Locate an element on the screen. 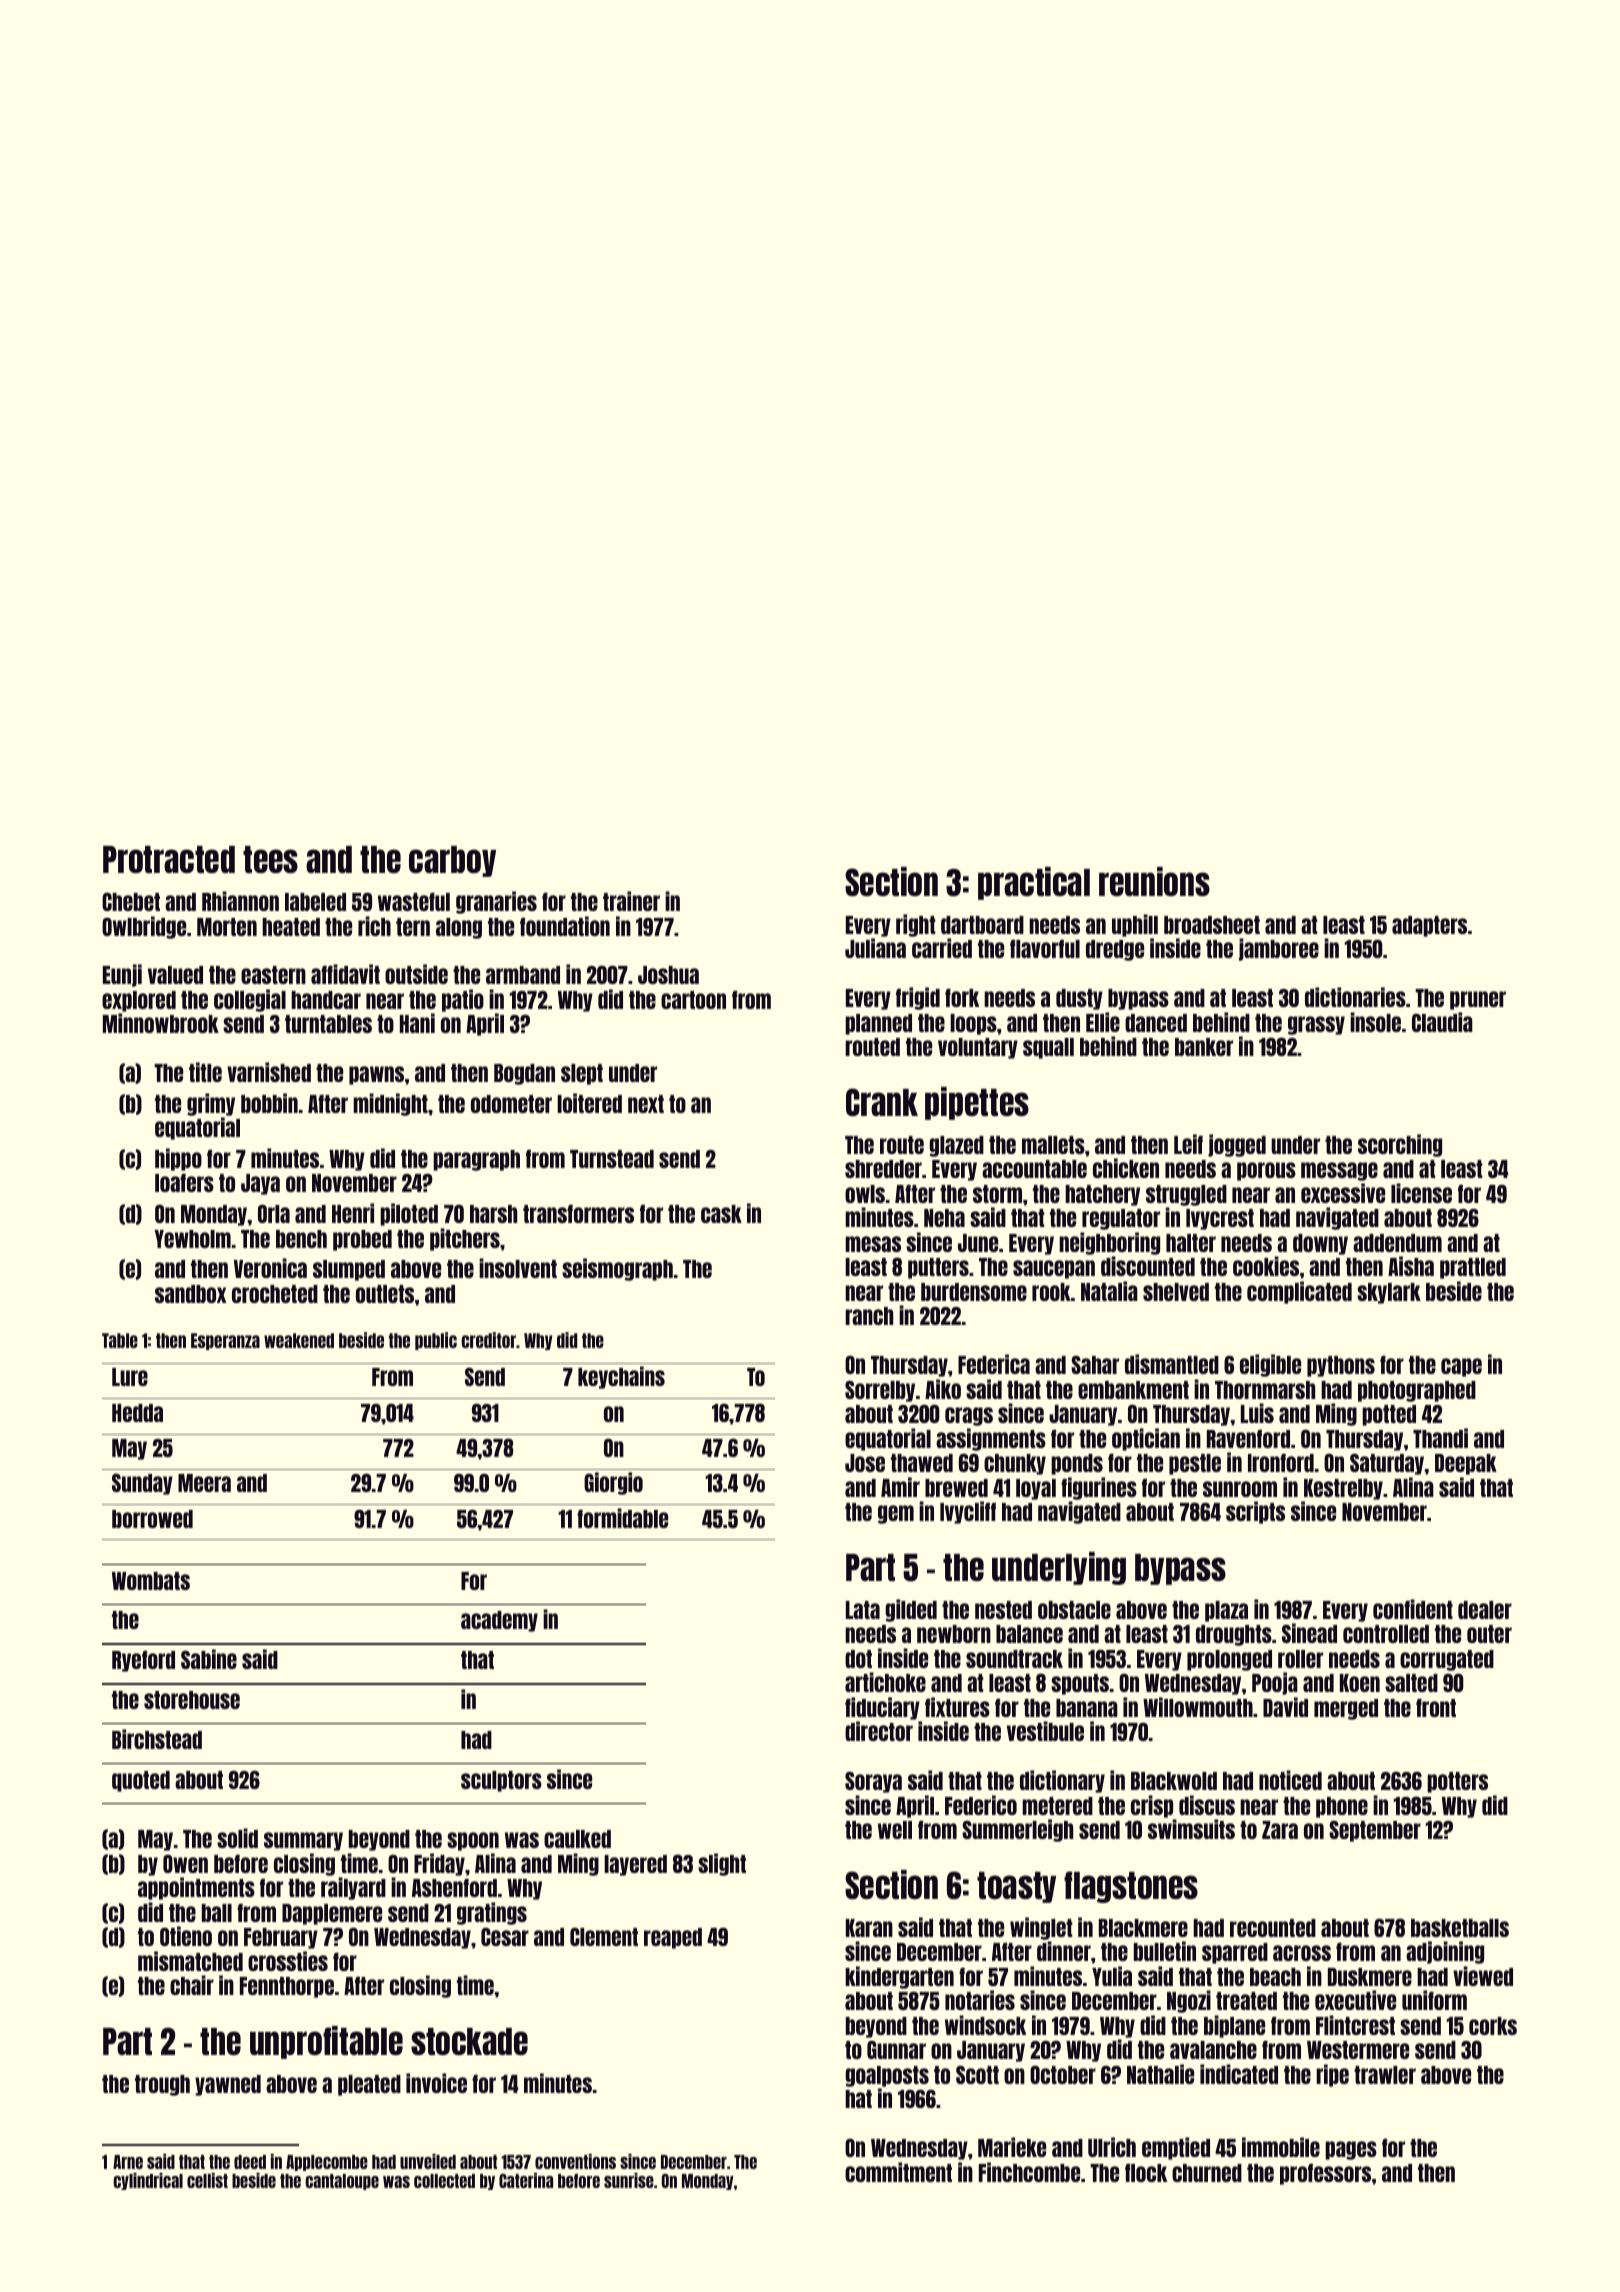 The height and width of the screenshot is (2292, 1620). shelved is located at coordinates (1176, 1292).
